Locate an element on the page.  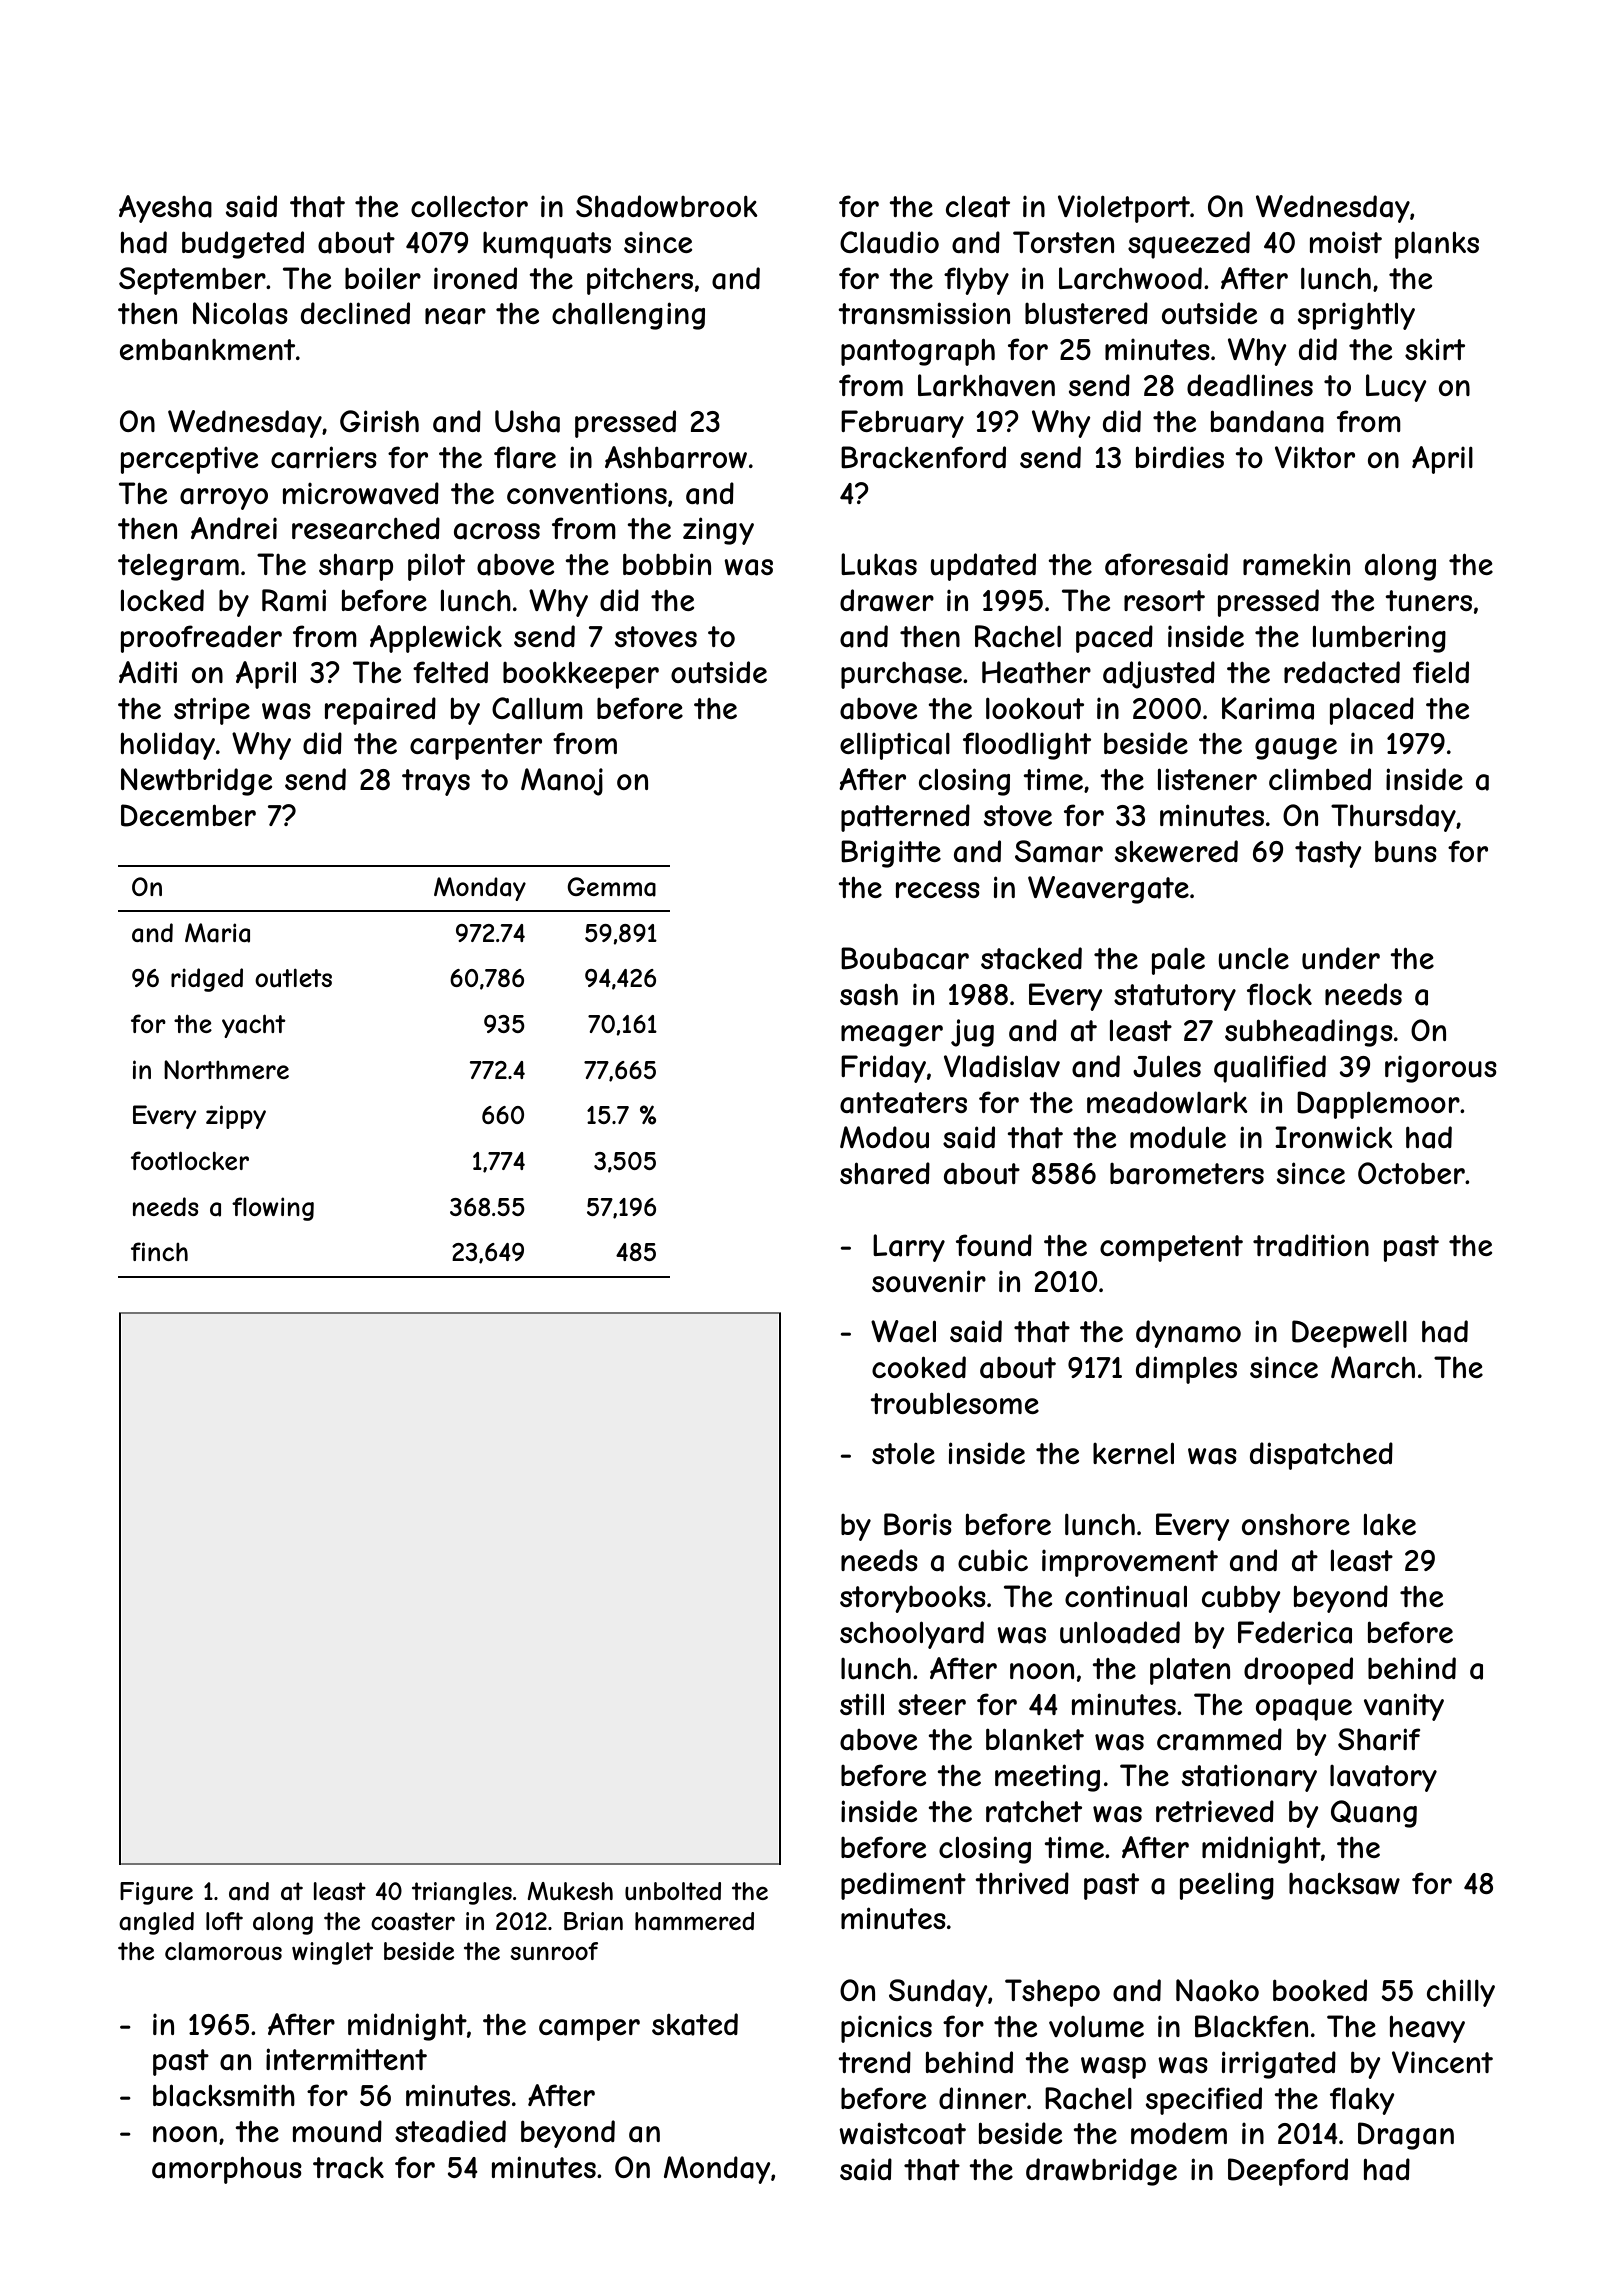
vanity is located at coordinates (1404, 1707).
